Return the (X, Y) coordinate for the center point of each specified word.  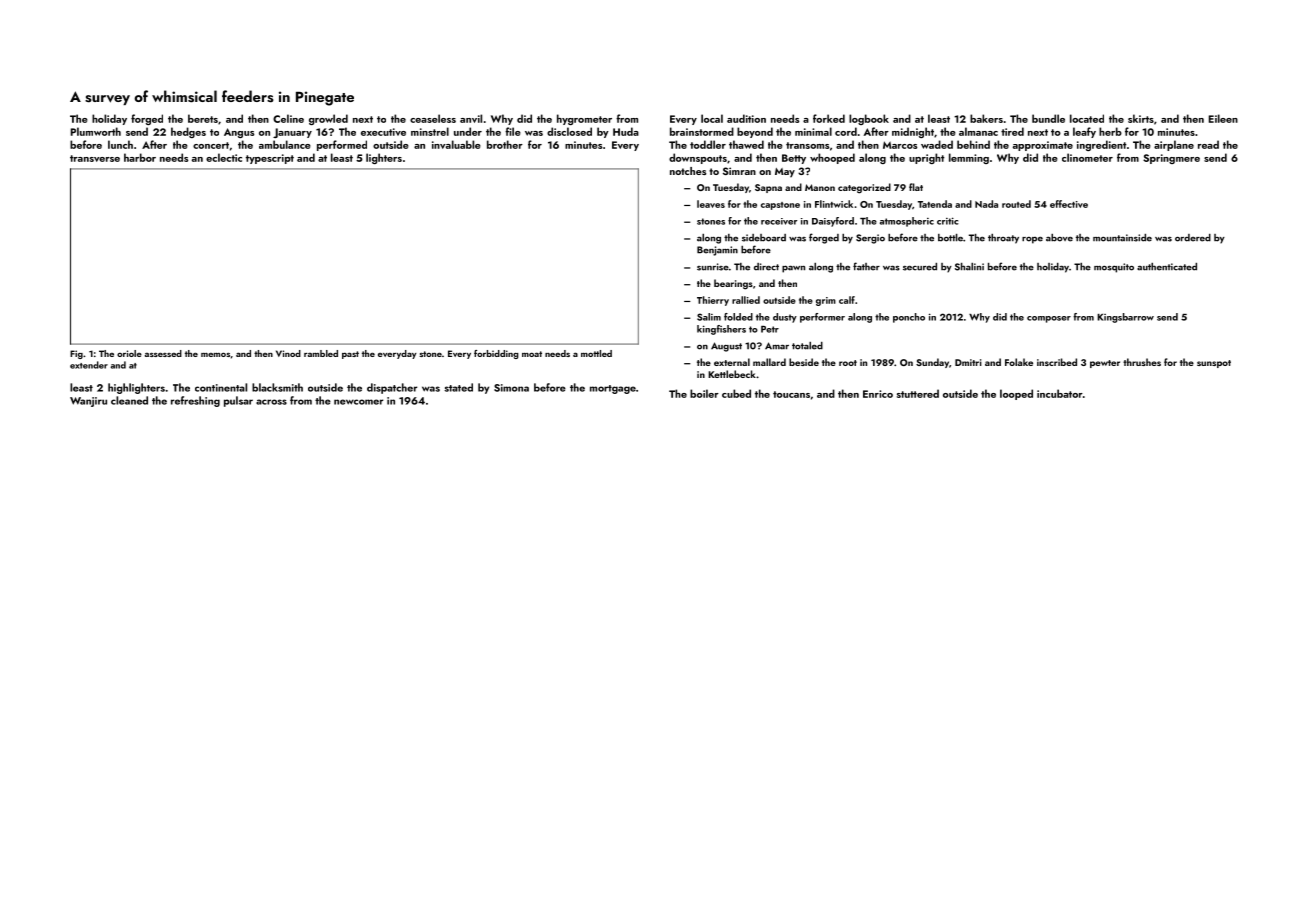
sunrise (713, 267)
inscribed (1057, 362)
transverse (95, 158)
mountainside (1122, 238)
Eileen (1223, 118)
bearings (733, 284)
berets (203, 118)
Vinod (288, 353)
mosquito (1114, 268)
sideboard (764, 238)
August (726, 347)
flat (916, 187)
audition (746, 118)
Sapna (768, 188)
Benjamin (717, 251)
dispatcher (392, 388)
